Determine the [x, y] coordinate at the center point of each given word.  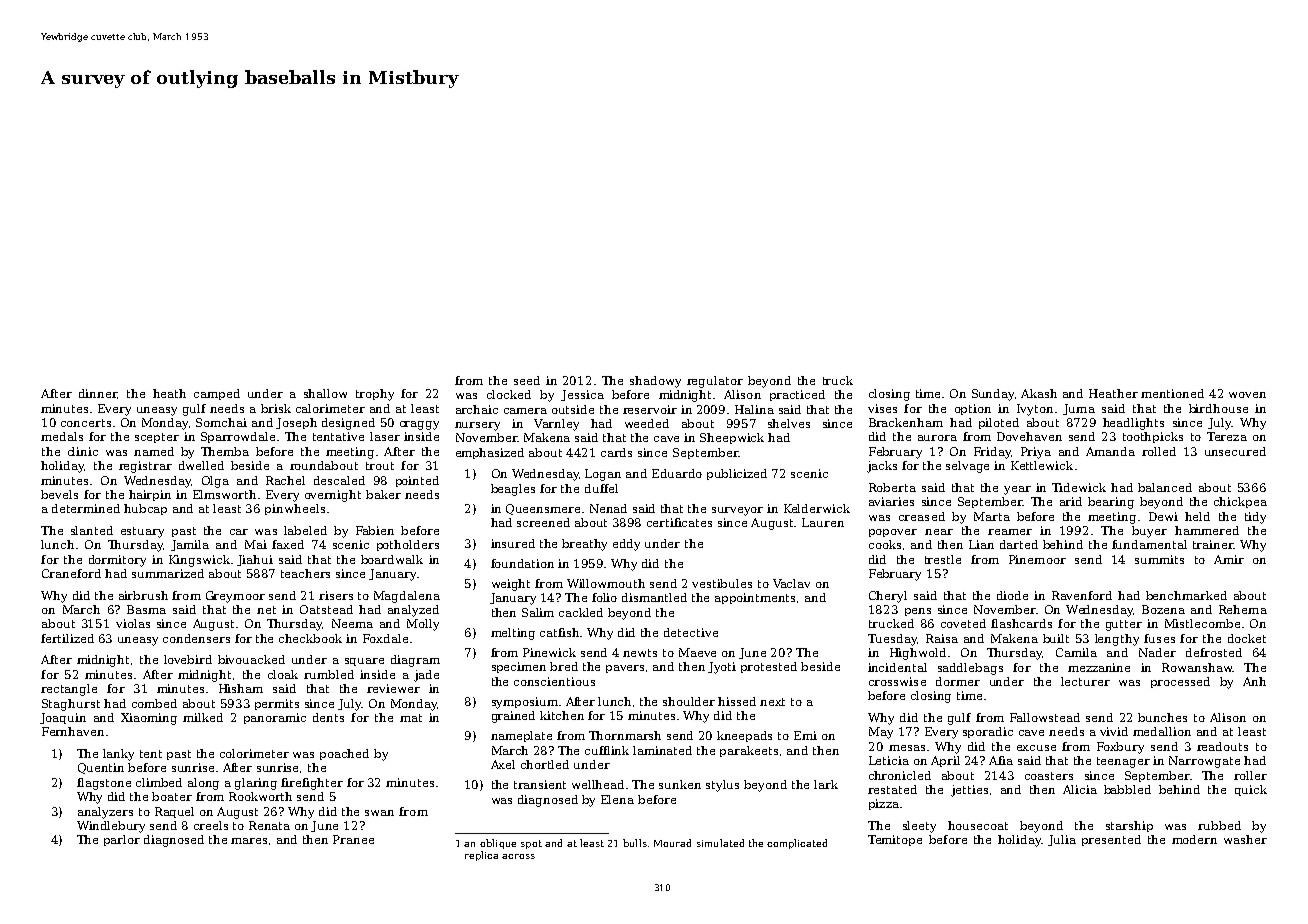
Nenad [608, 508]
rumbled [329, 674]
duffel [601, 488]
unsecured [1235, 451]
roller [1250, 775]
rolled [1159, 451]
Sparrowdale [238, 437]
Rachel [285, 480]
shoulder [689, 701]
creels [211, 825]
